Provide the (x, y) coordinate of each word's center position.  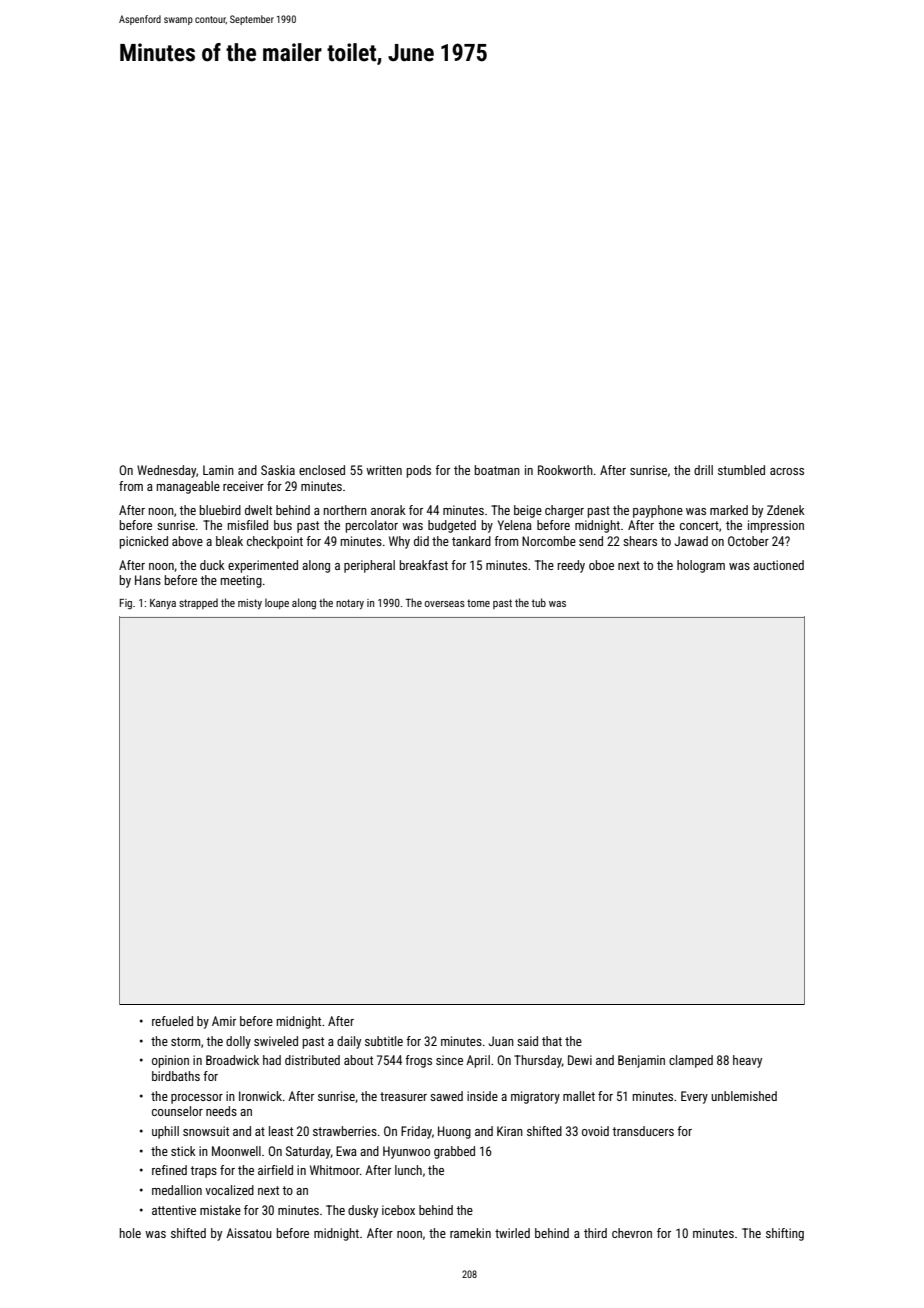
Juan (501, 1041)
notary (350, 604)
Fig (126, 604)
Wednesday (166, 471)
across (787, 471)
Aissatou (249, 1233)
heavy (747, 1061)
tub (539, 602)
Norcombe (549, 541)
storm (185, 1041)
